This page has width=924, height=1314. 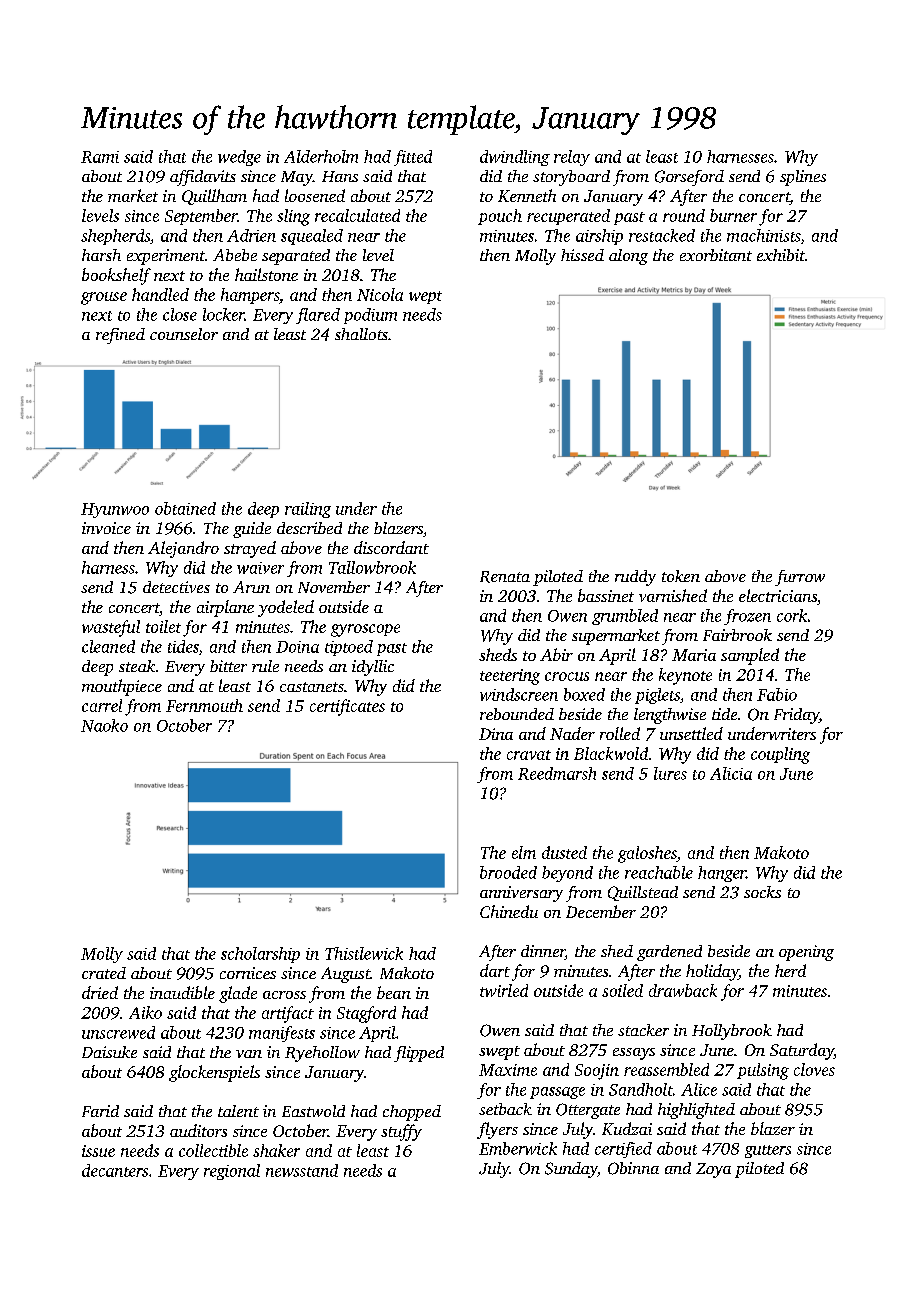 What do you see at coordinates (185, 508) in the page?
I see `obtained` at bounding box center [185, 508].
